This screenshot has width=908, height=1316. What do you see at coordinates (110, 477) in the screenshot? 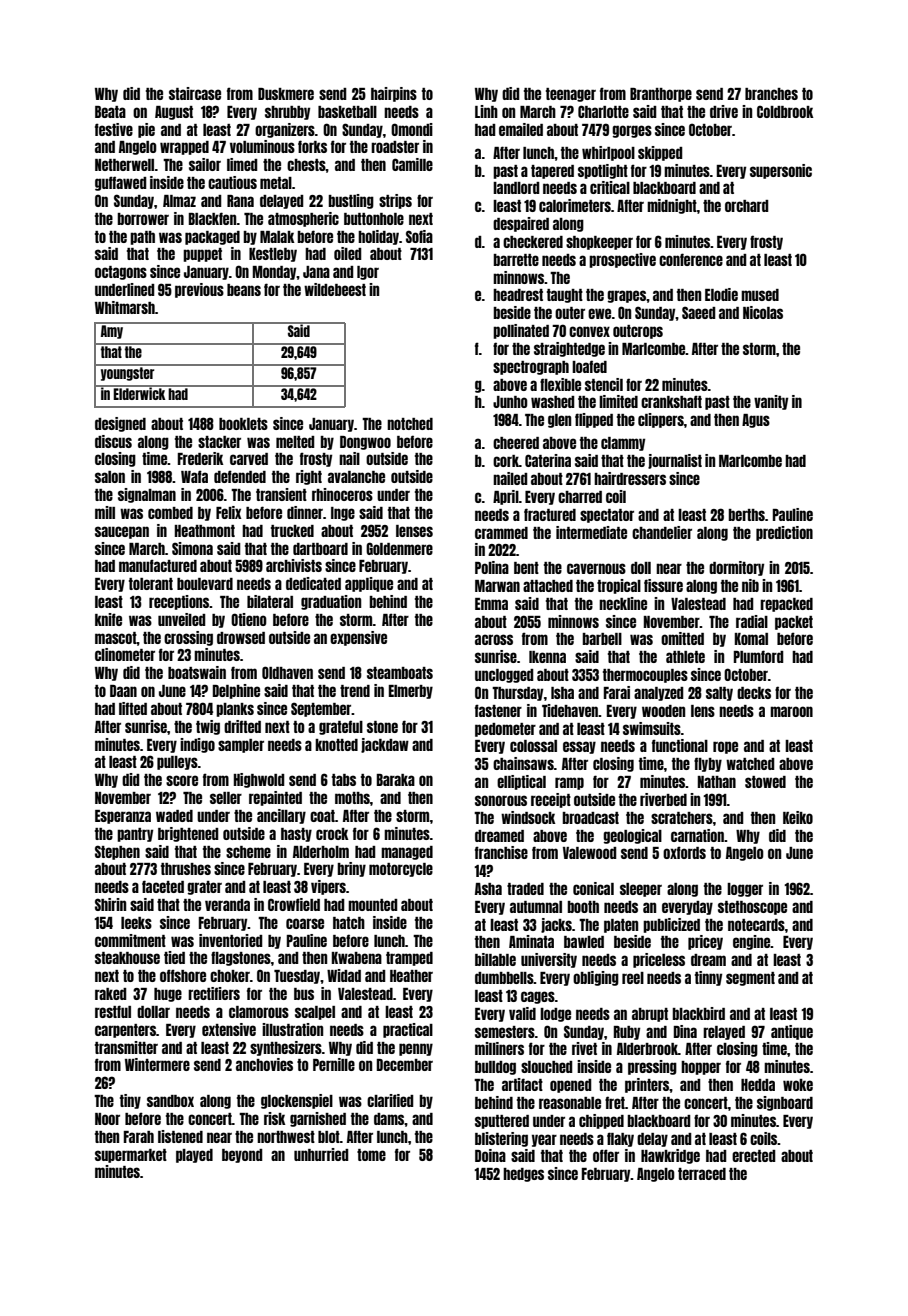
I see `salon` at bounding box center [110, 477].
